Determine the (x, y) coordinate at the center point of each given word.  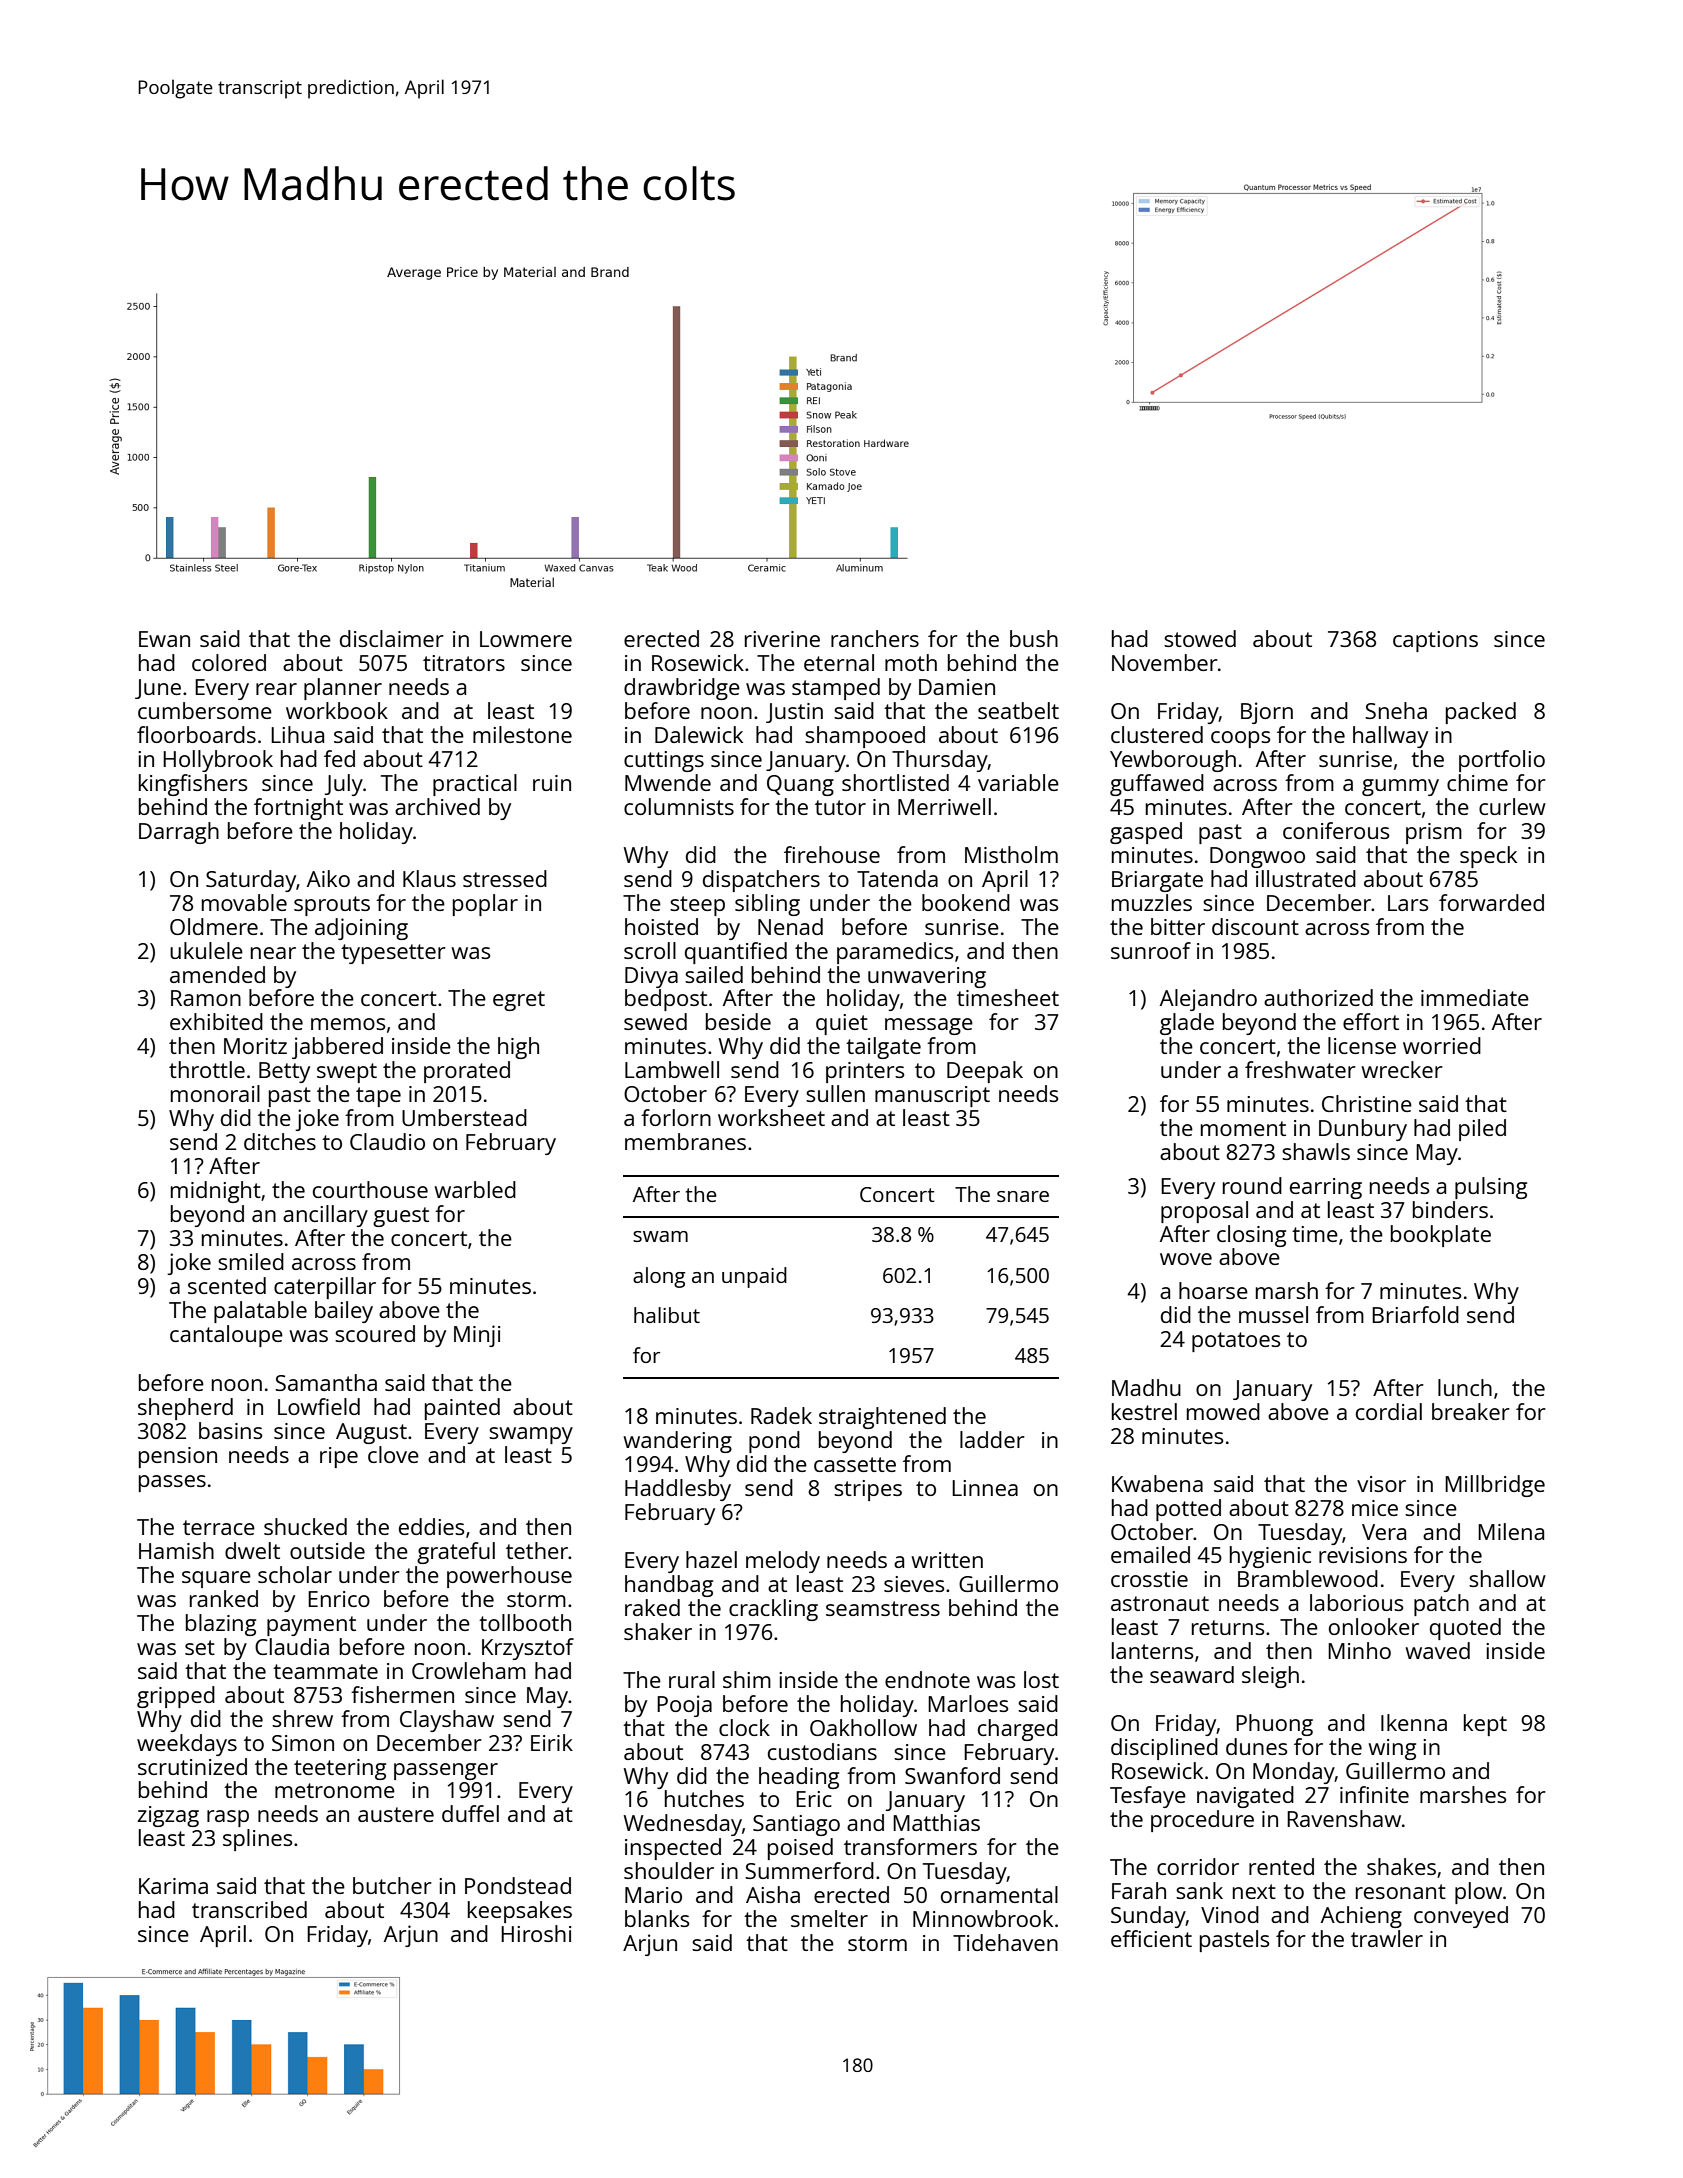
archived (437, 806)
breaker (1471, 1411)
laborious (1356, 1602)
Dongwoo (1257, 857)
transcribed (249, 1909)
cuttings (664, 761)
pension (178, 1457)
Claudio (387, 1141)
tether (537, 1550)
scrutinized (192, 1766)
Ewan (164, 639)
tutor (840, 807)
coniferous (1336, 830)
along (659, 1277)
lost (1041, 1679)
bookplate (1441, 1236)
